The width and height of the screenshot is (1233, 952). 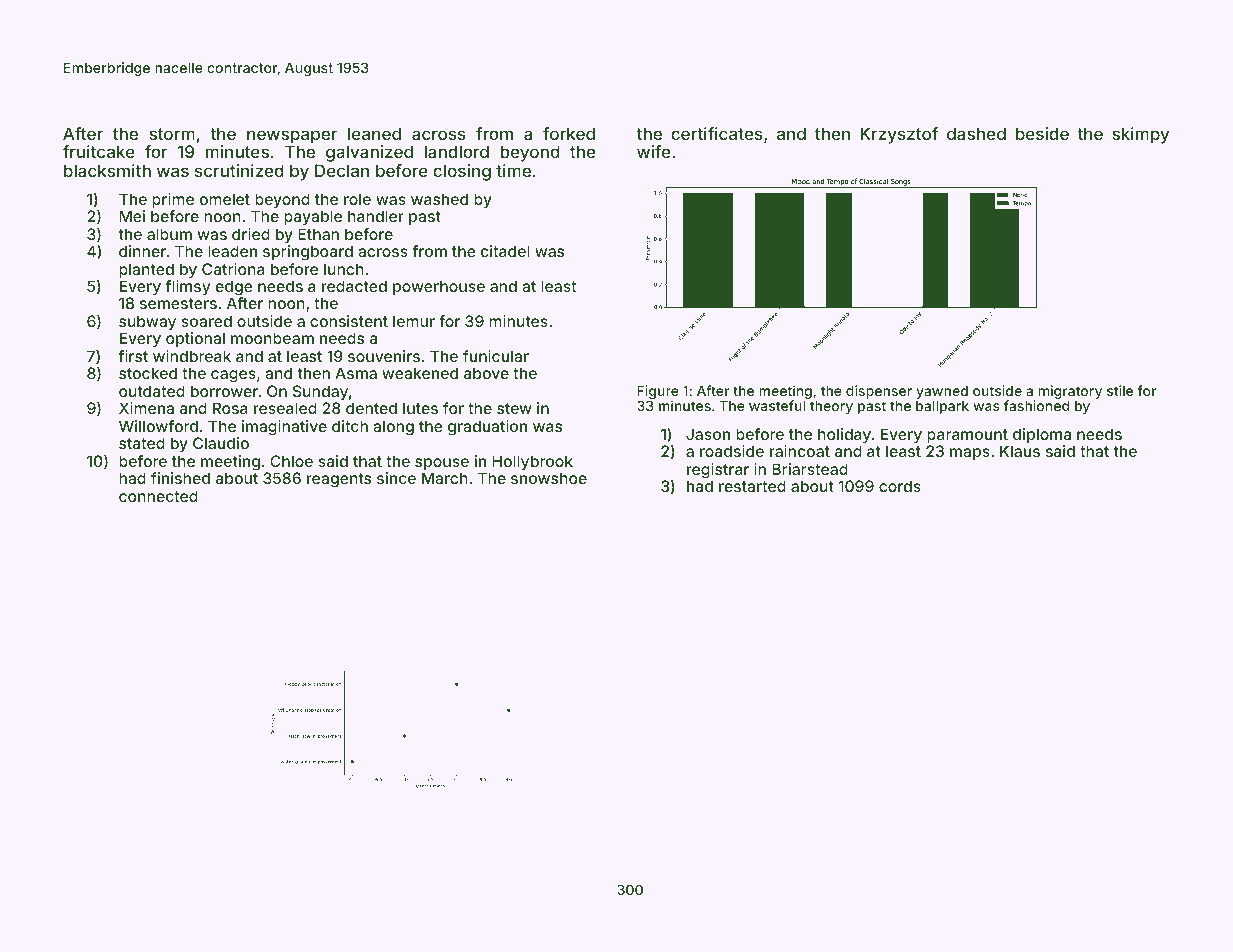 What do you see at coordinates (172, 134) in the screenshot?
I see `storm` at bounding box center [172, 134].
